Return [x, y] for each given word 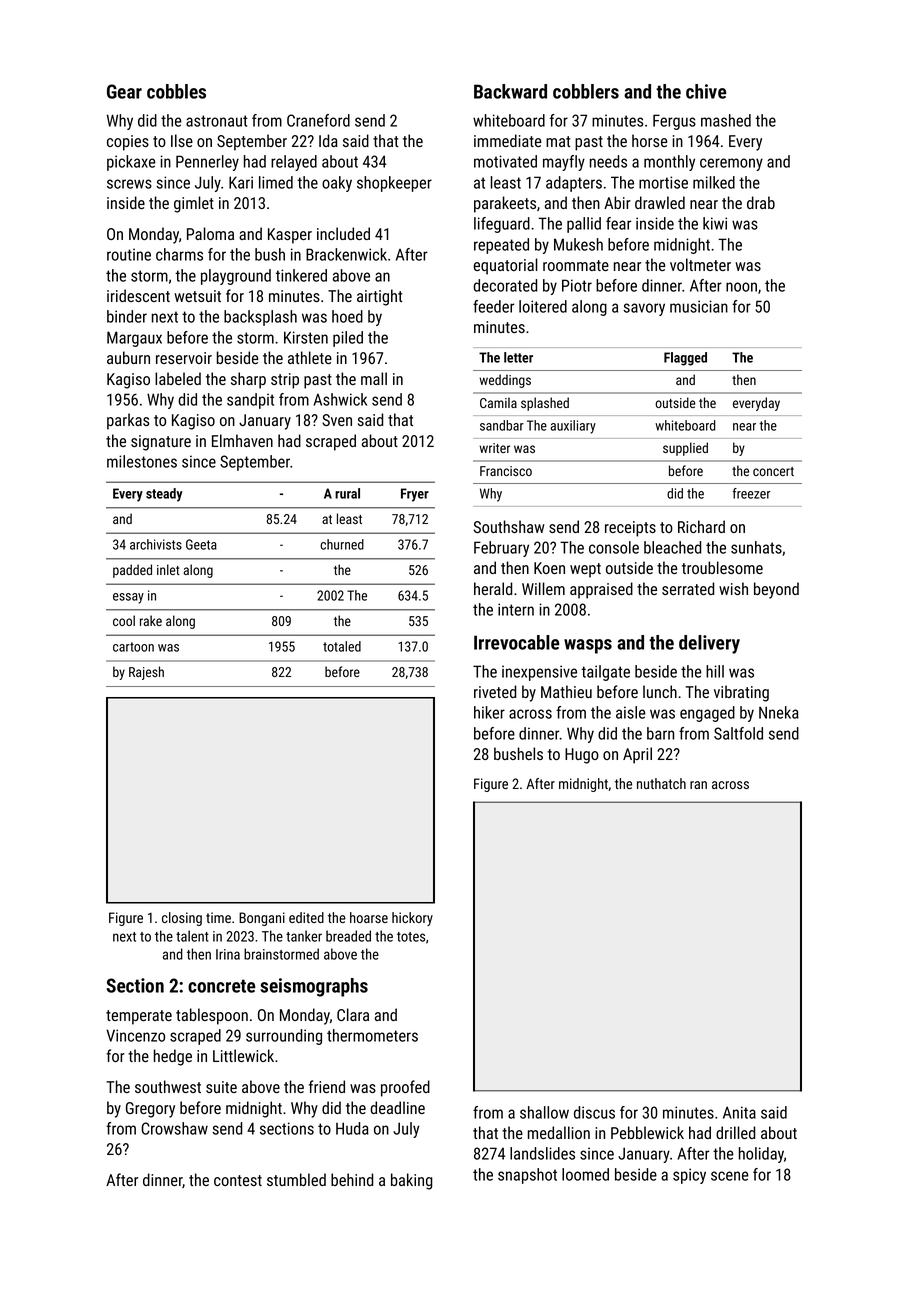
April [637, 755]
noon [741, 287]
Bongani [262, 919]
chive [706, 91]
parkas [128, 421]
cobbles [176, 91]
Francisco [506, 471]
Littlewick [243, 1055]
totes [411, 937]
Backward [510, 91]
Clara [353, 1014]
